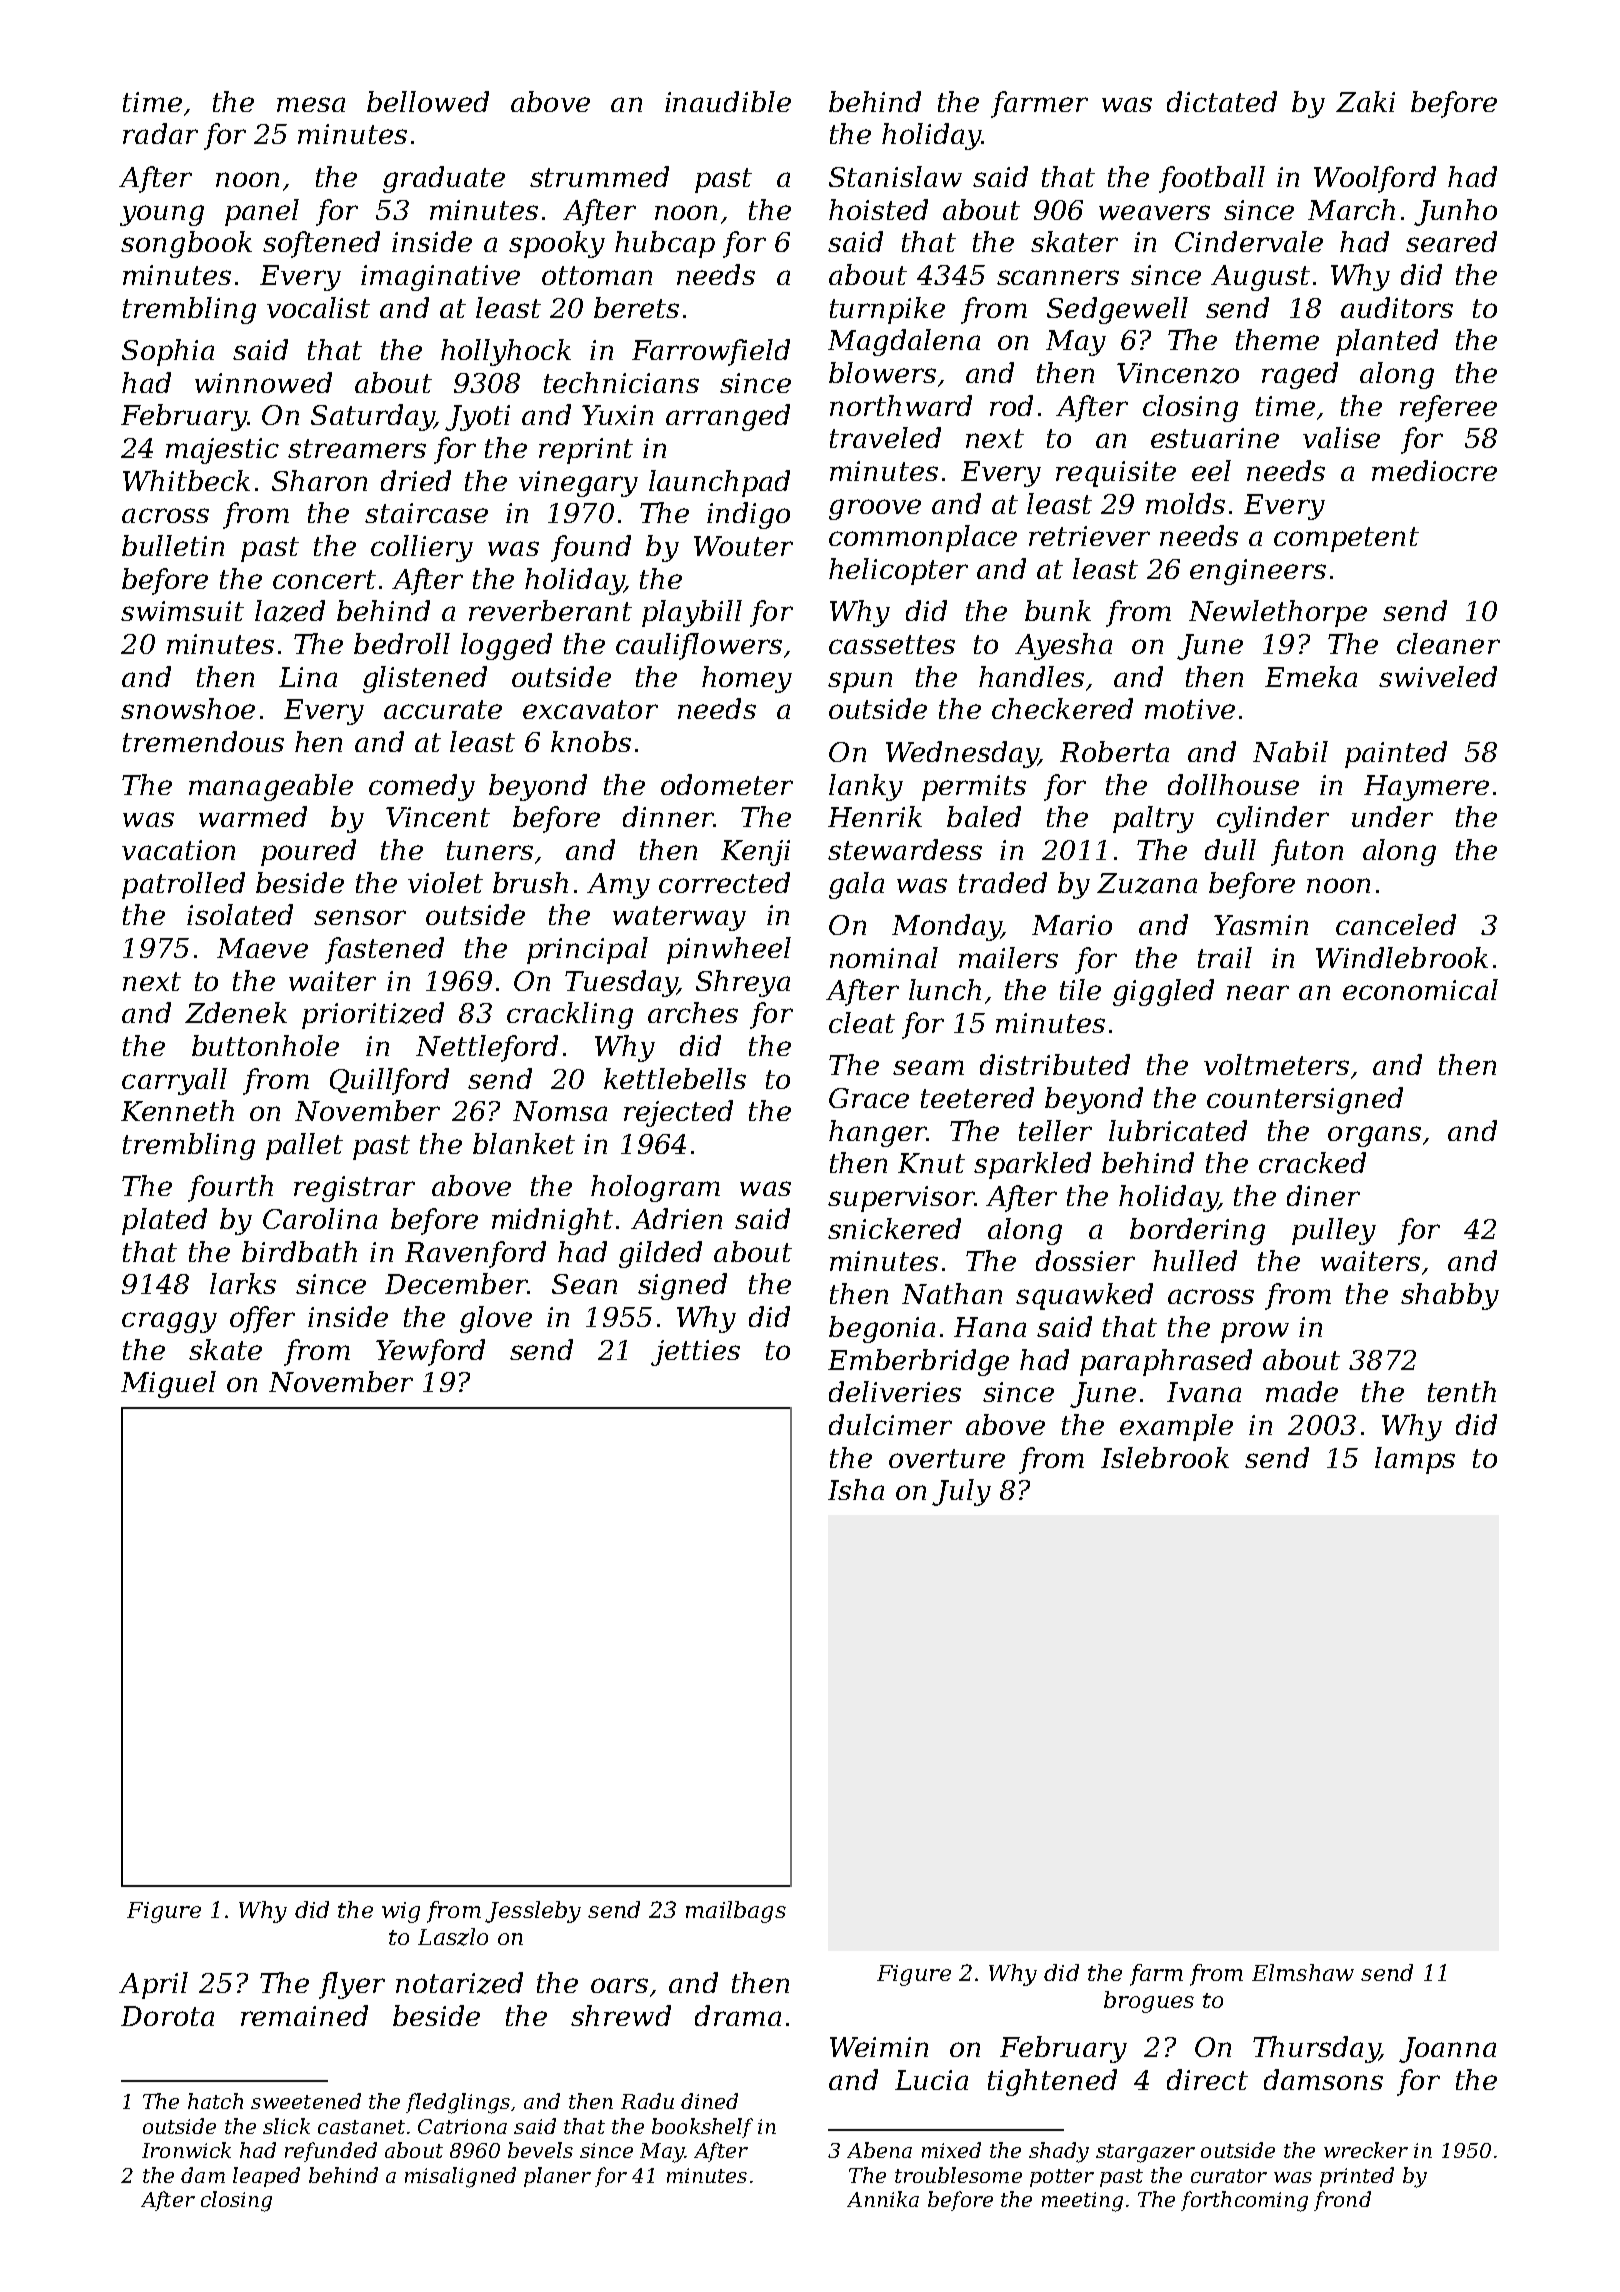 Image resolution: width=1620 pixels, height=2292 pixels. Describe the element at coordinates (928, 1067) in the screenshot. I see `seam` at that location.
